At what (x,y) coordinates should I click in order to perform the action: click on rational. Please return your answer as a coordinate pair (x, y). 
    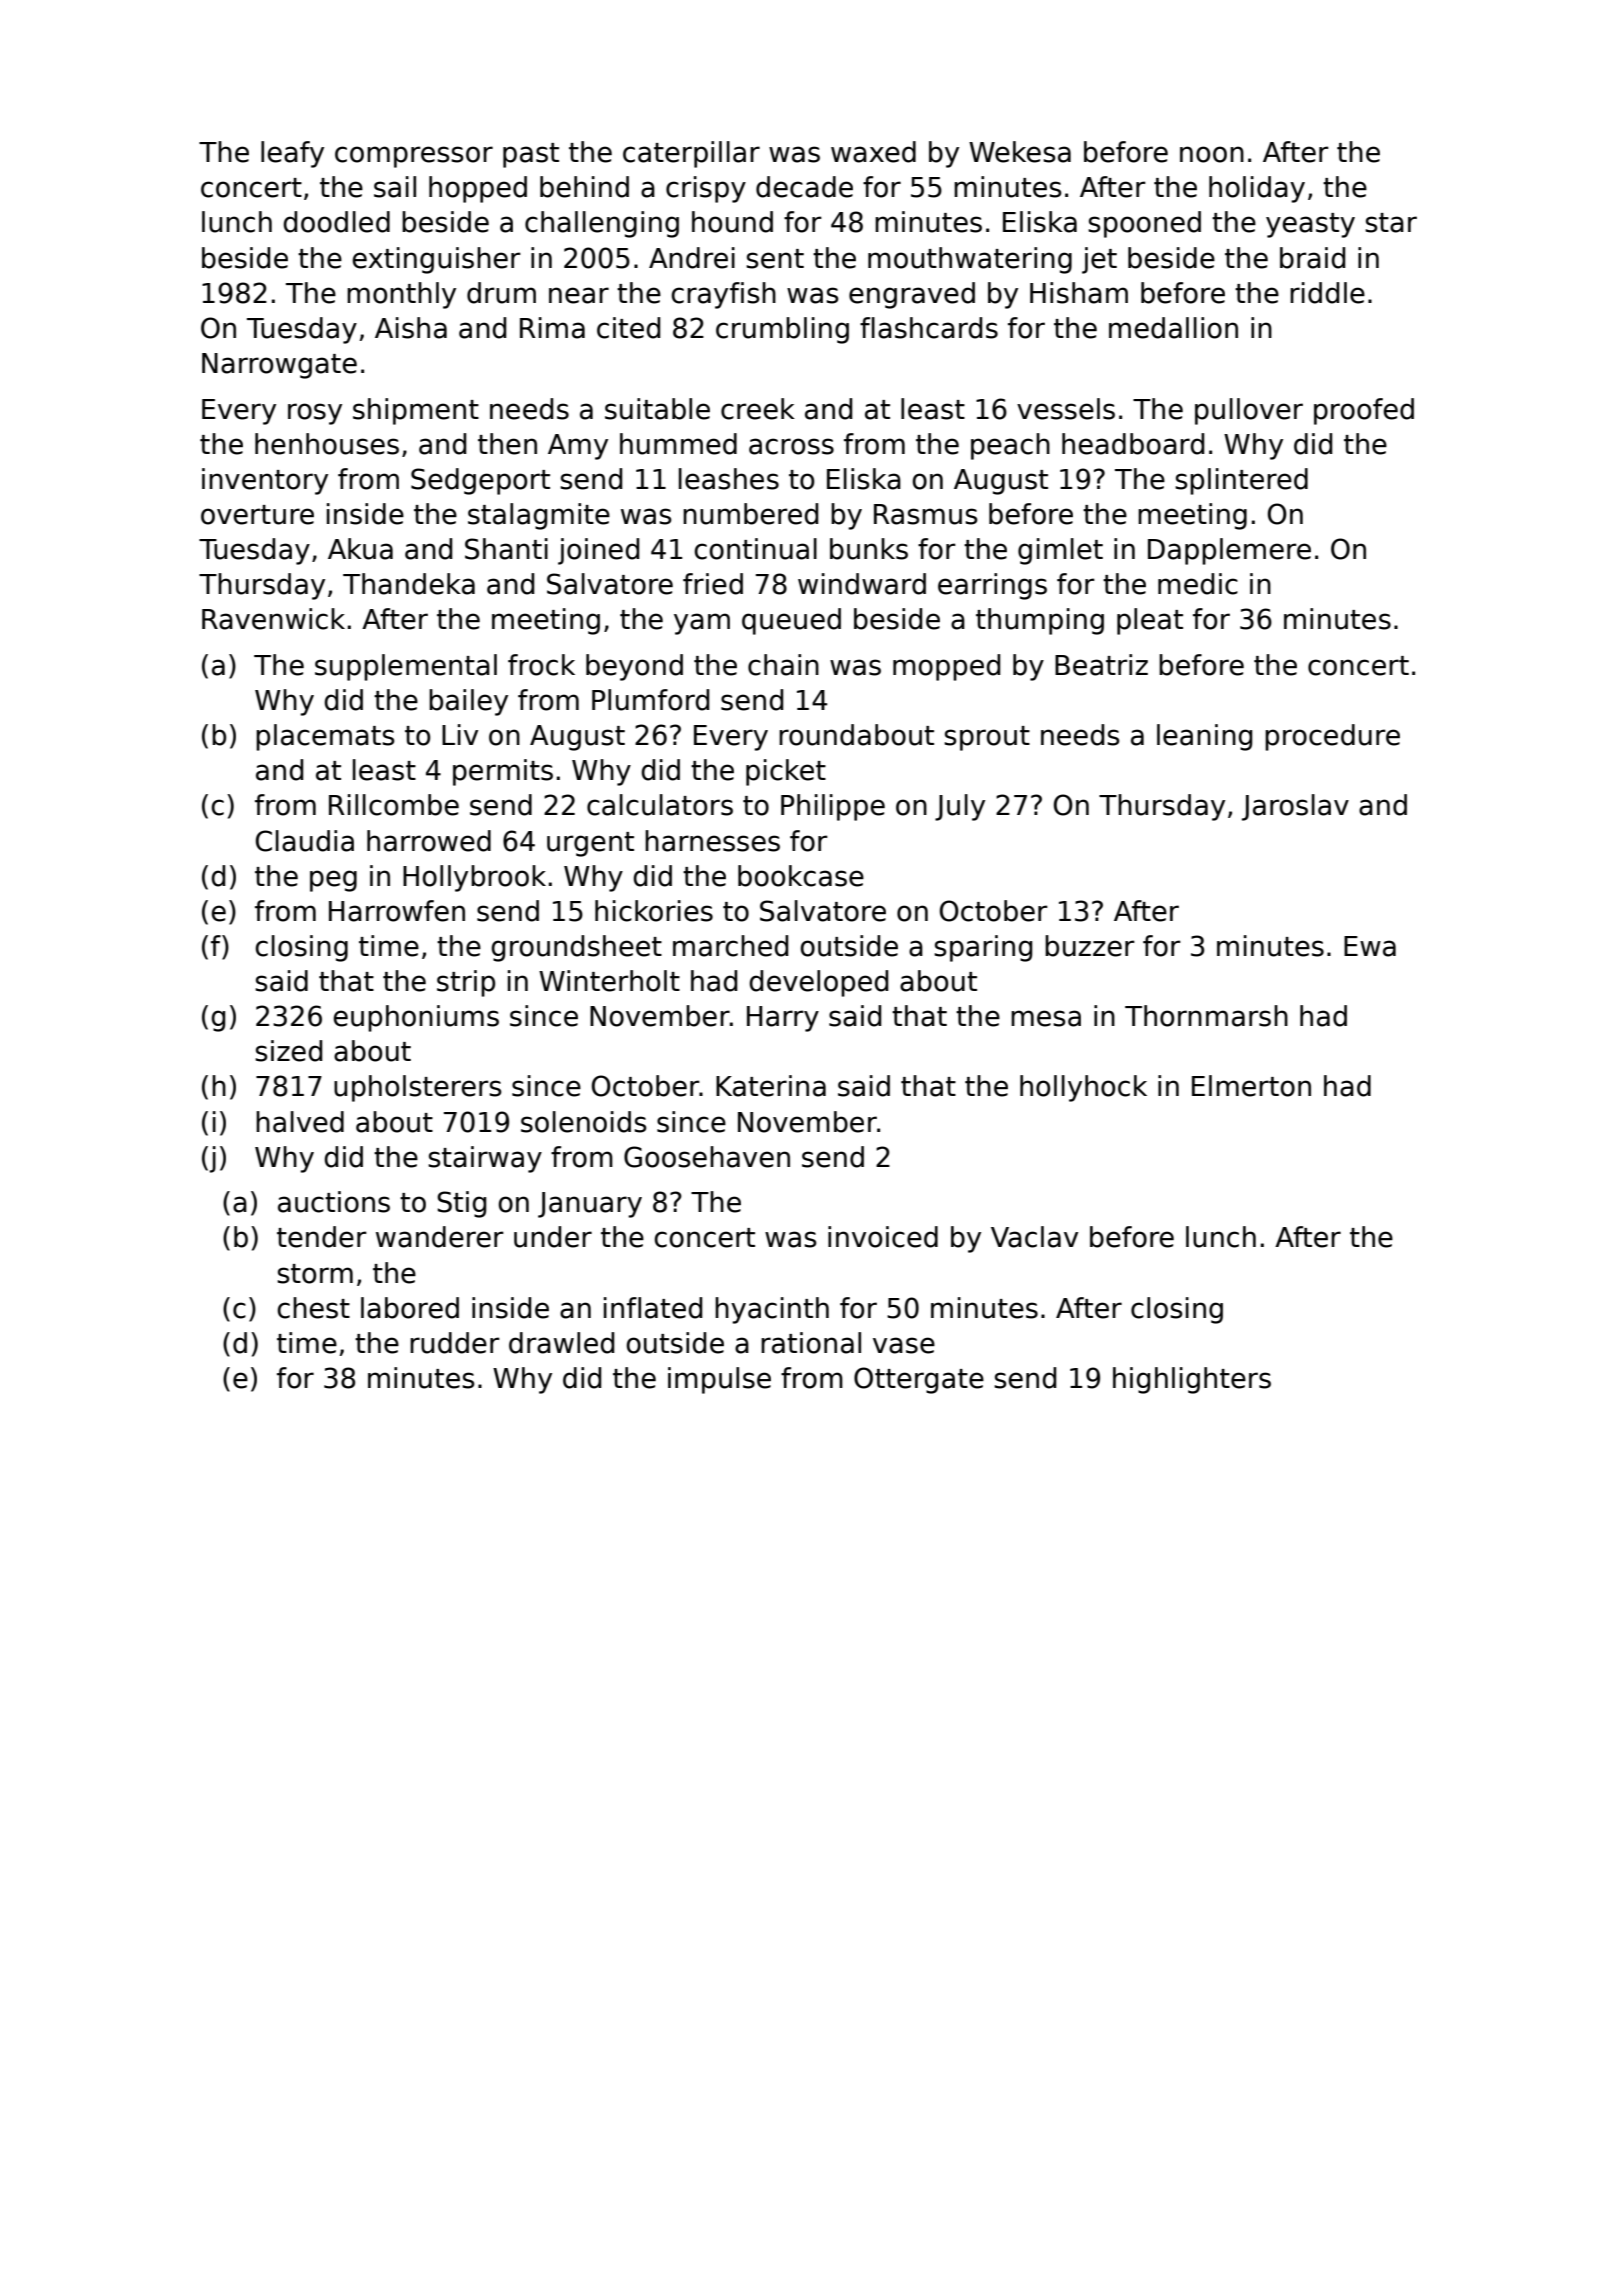
    Looking at the image, I should click on (811, 1343).
